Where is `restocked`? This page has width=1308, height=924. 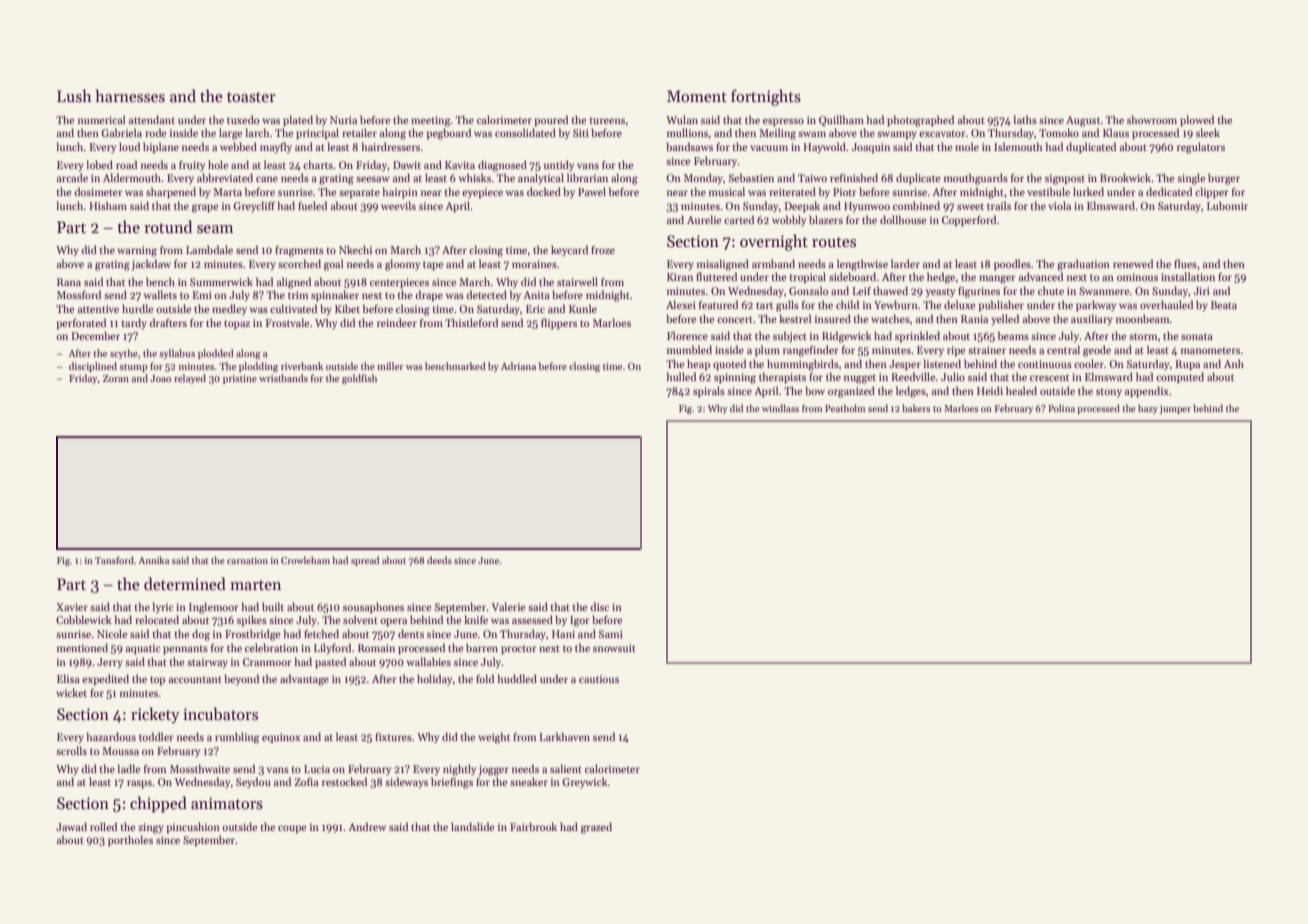
restocked is located at coordinates (344, 781).
